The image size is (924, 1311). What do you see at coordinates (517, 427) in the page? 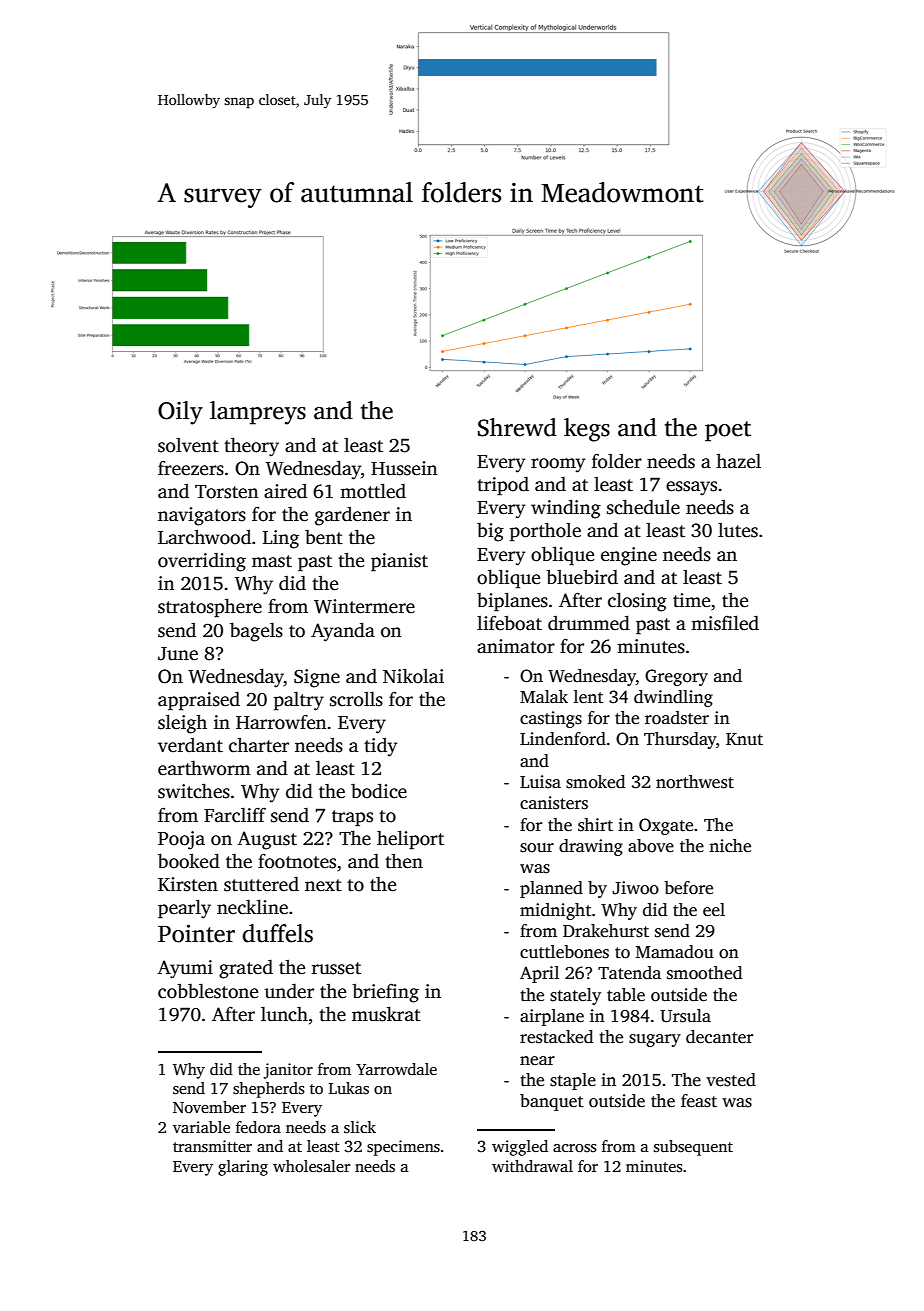
I see `Shrewd` at bounding box center [517, 427].
